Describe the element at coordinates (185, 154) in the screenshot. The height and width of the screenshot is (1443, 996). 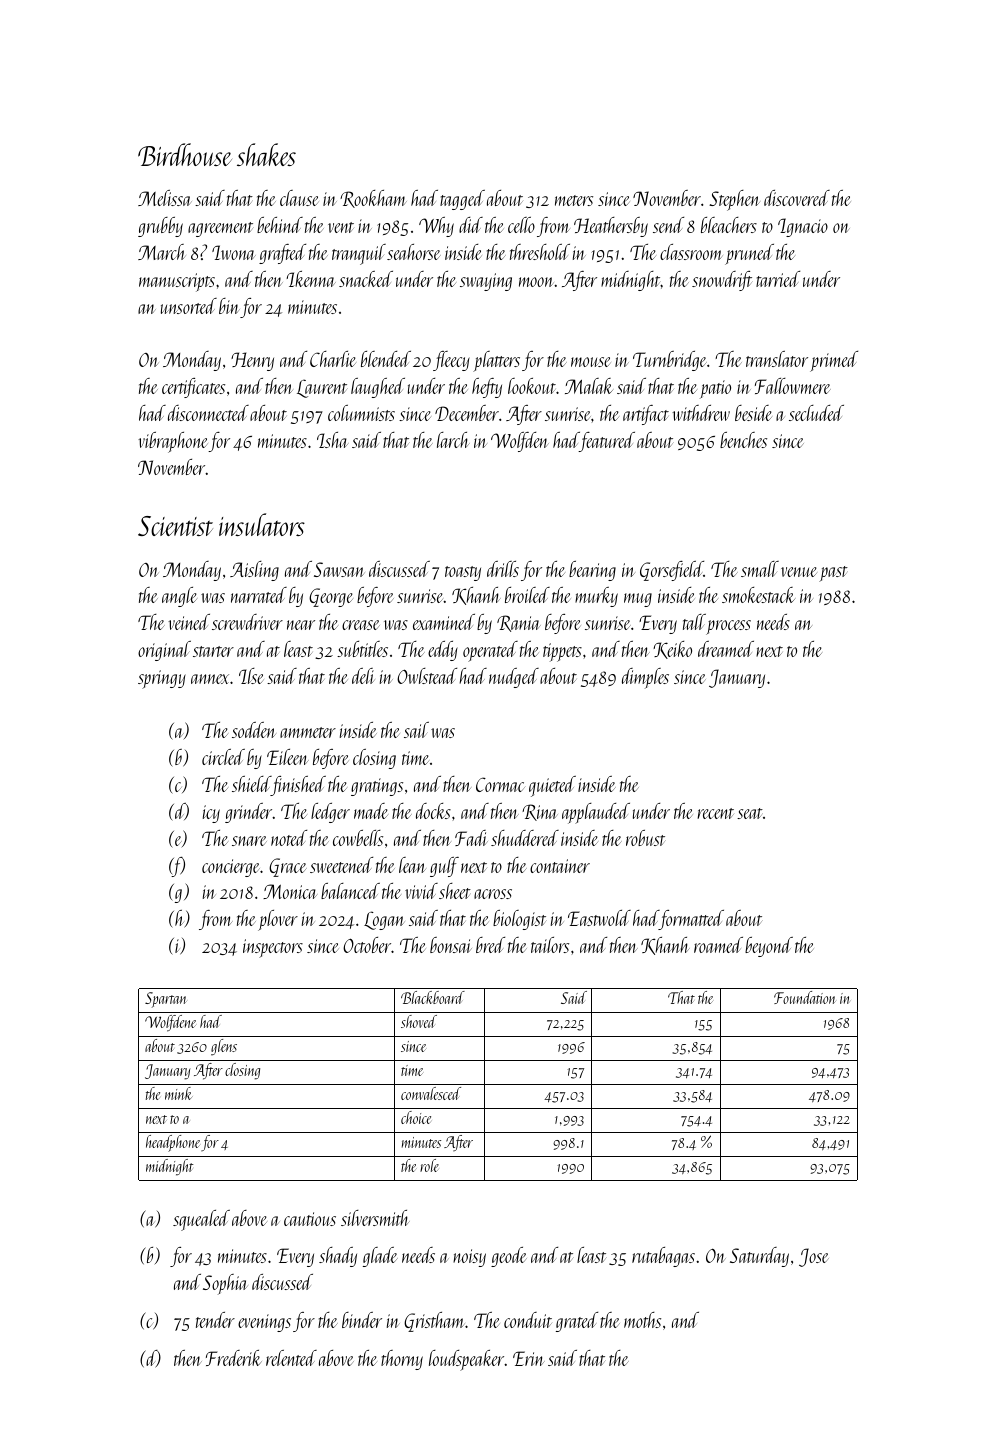
I see `Birdhouse` at that location.
